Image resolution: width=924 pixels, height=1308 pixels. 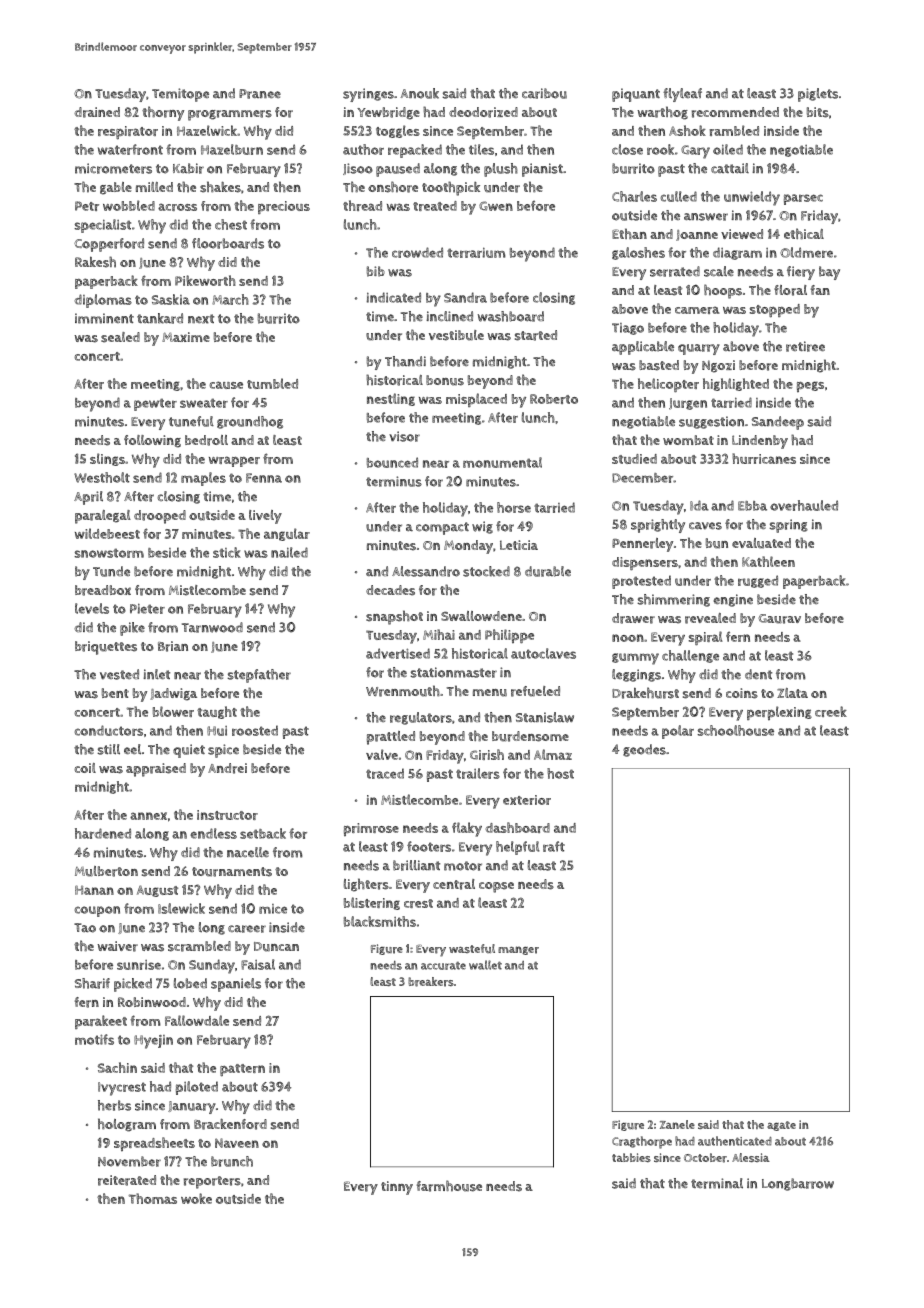 I want to click on Kathleen, so click(x=768, y=561).
